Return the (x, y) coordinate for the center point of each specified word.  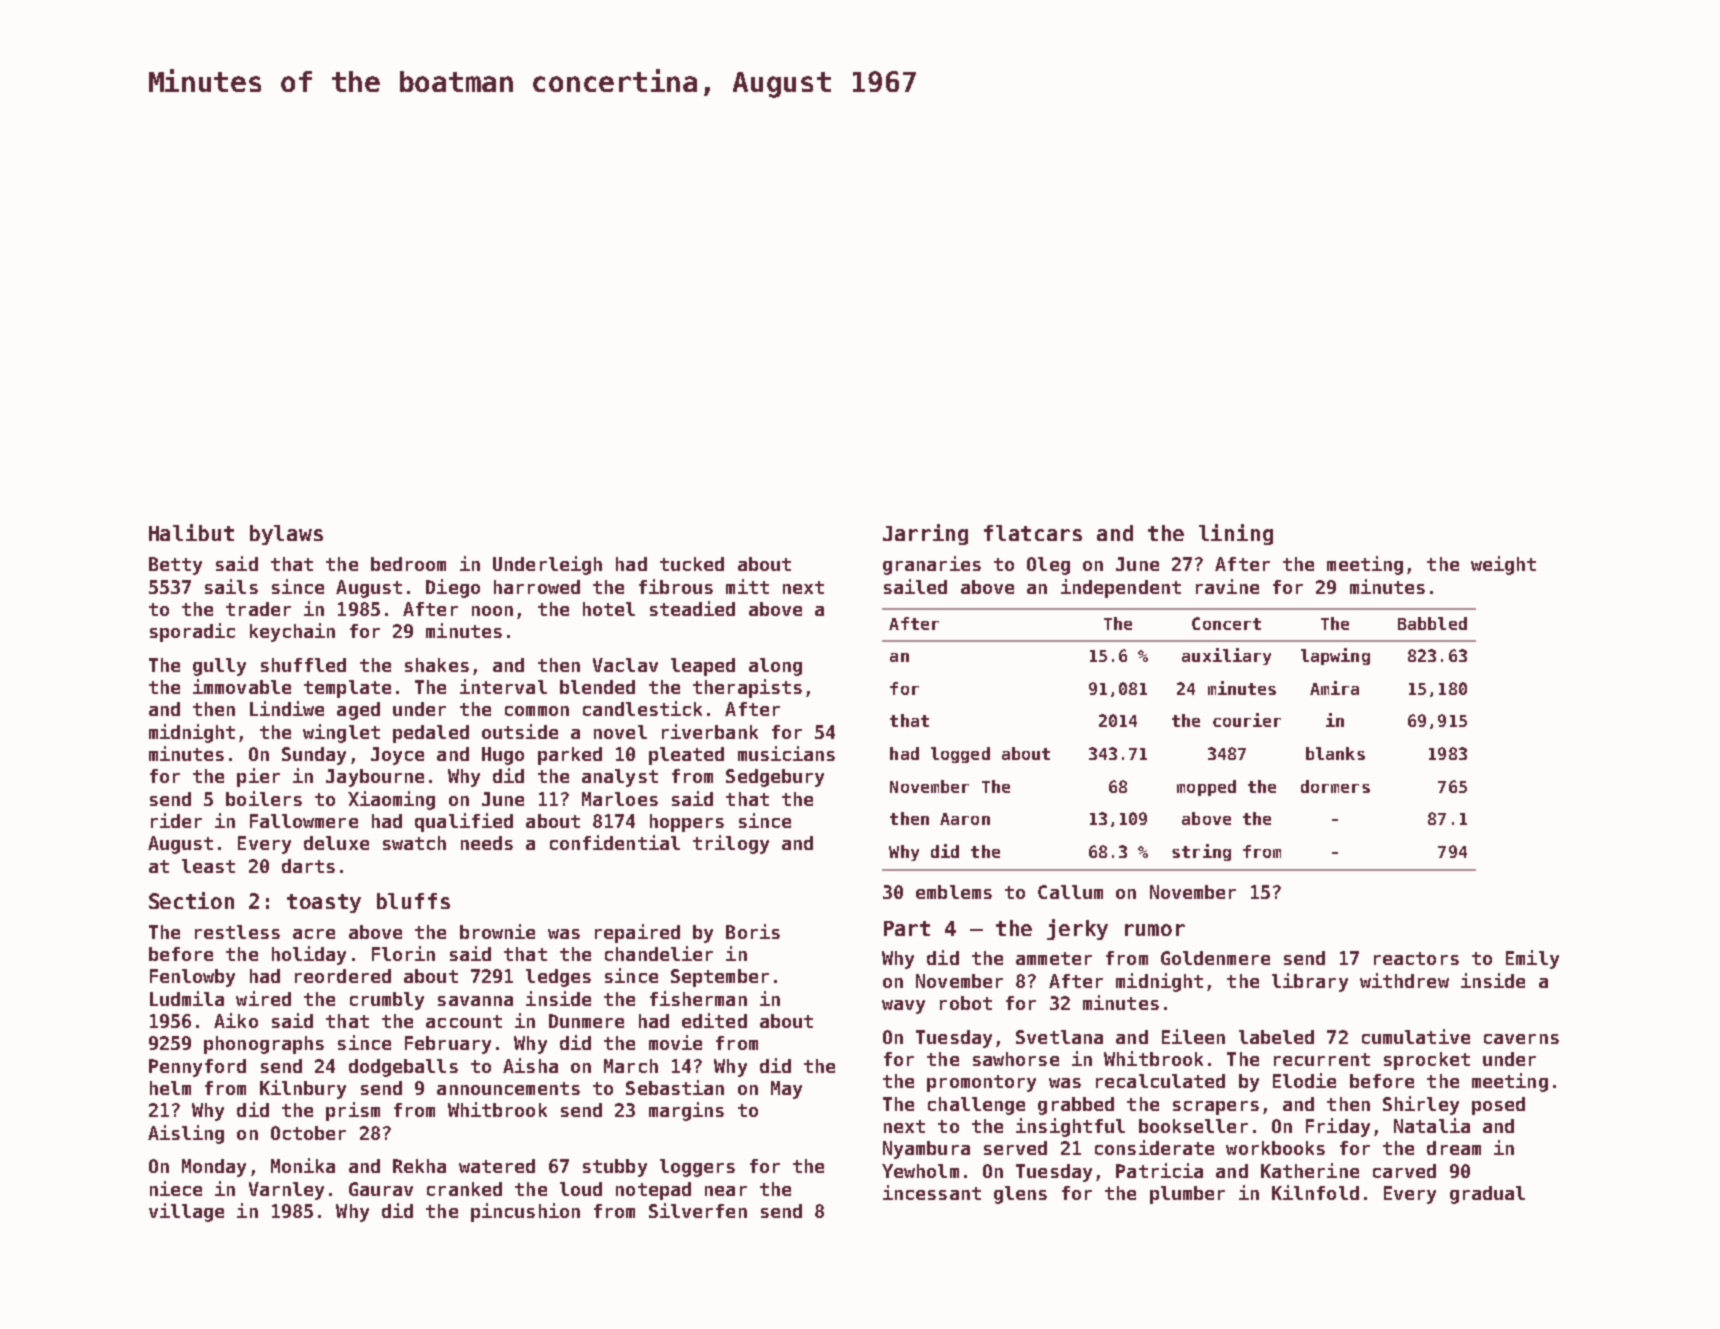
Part (907, 928)
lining (1236, 534)
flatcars (1033, 533)
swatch (414, 843)
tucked (692, 564)
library (1310, 982)
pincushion (525, 1212)
